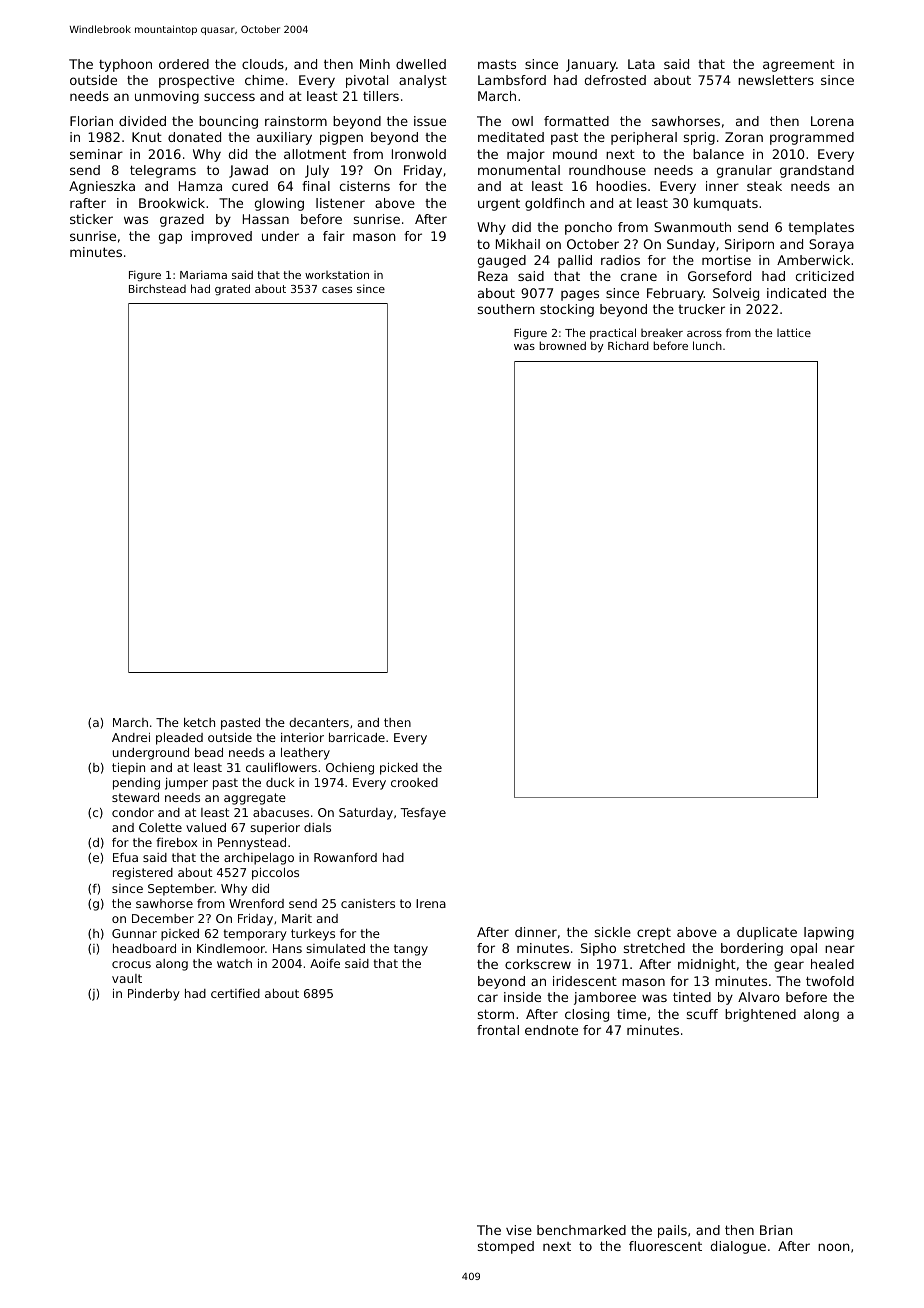 The width and height of the screenshot is (924, 1308). I want to click on sprig, so click(699, 138).
